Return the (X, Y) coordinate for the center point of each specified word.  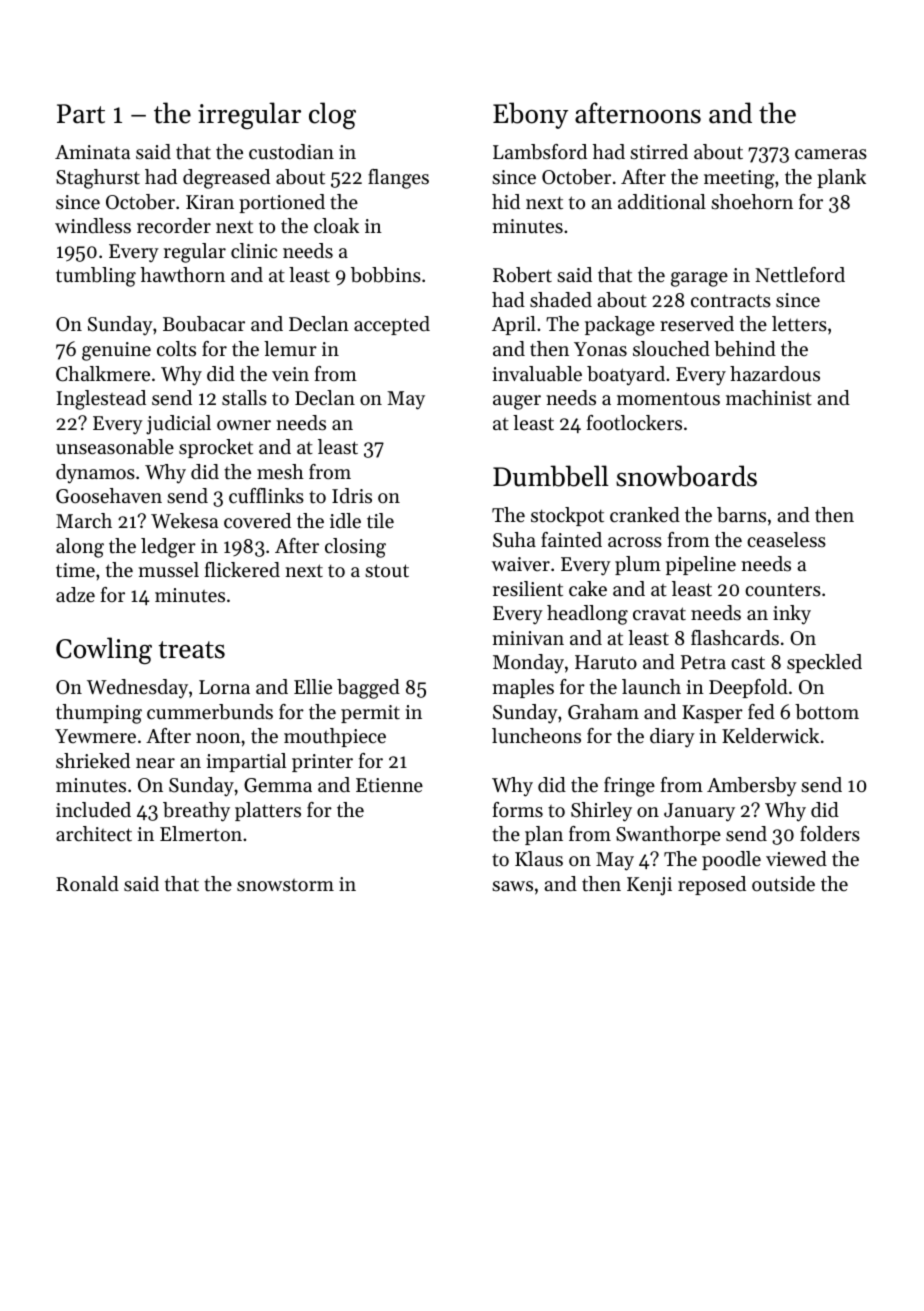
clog (332, 115)
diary (672, 738)
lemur (290, 348)
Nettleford (800, 275)
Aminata (92, 152)
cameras (831, 154)
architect (94, 834)
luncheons (536, 736)
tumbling (96, 277)
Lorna (224, 687)
